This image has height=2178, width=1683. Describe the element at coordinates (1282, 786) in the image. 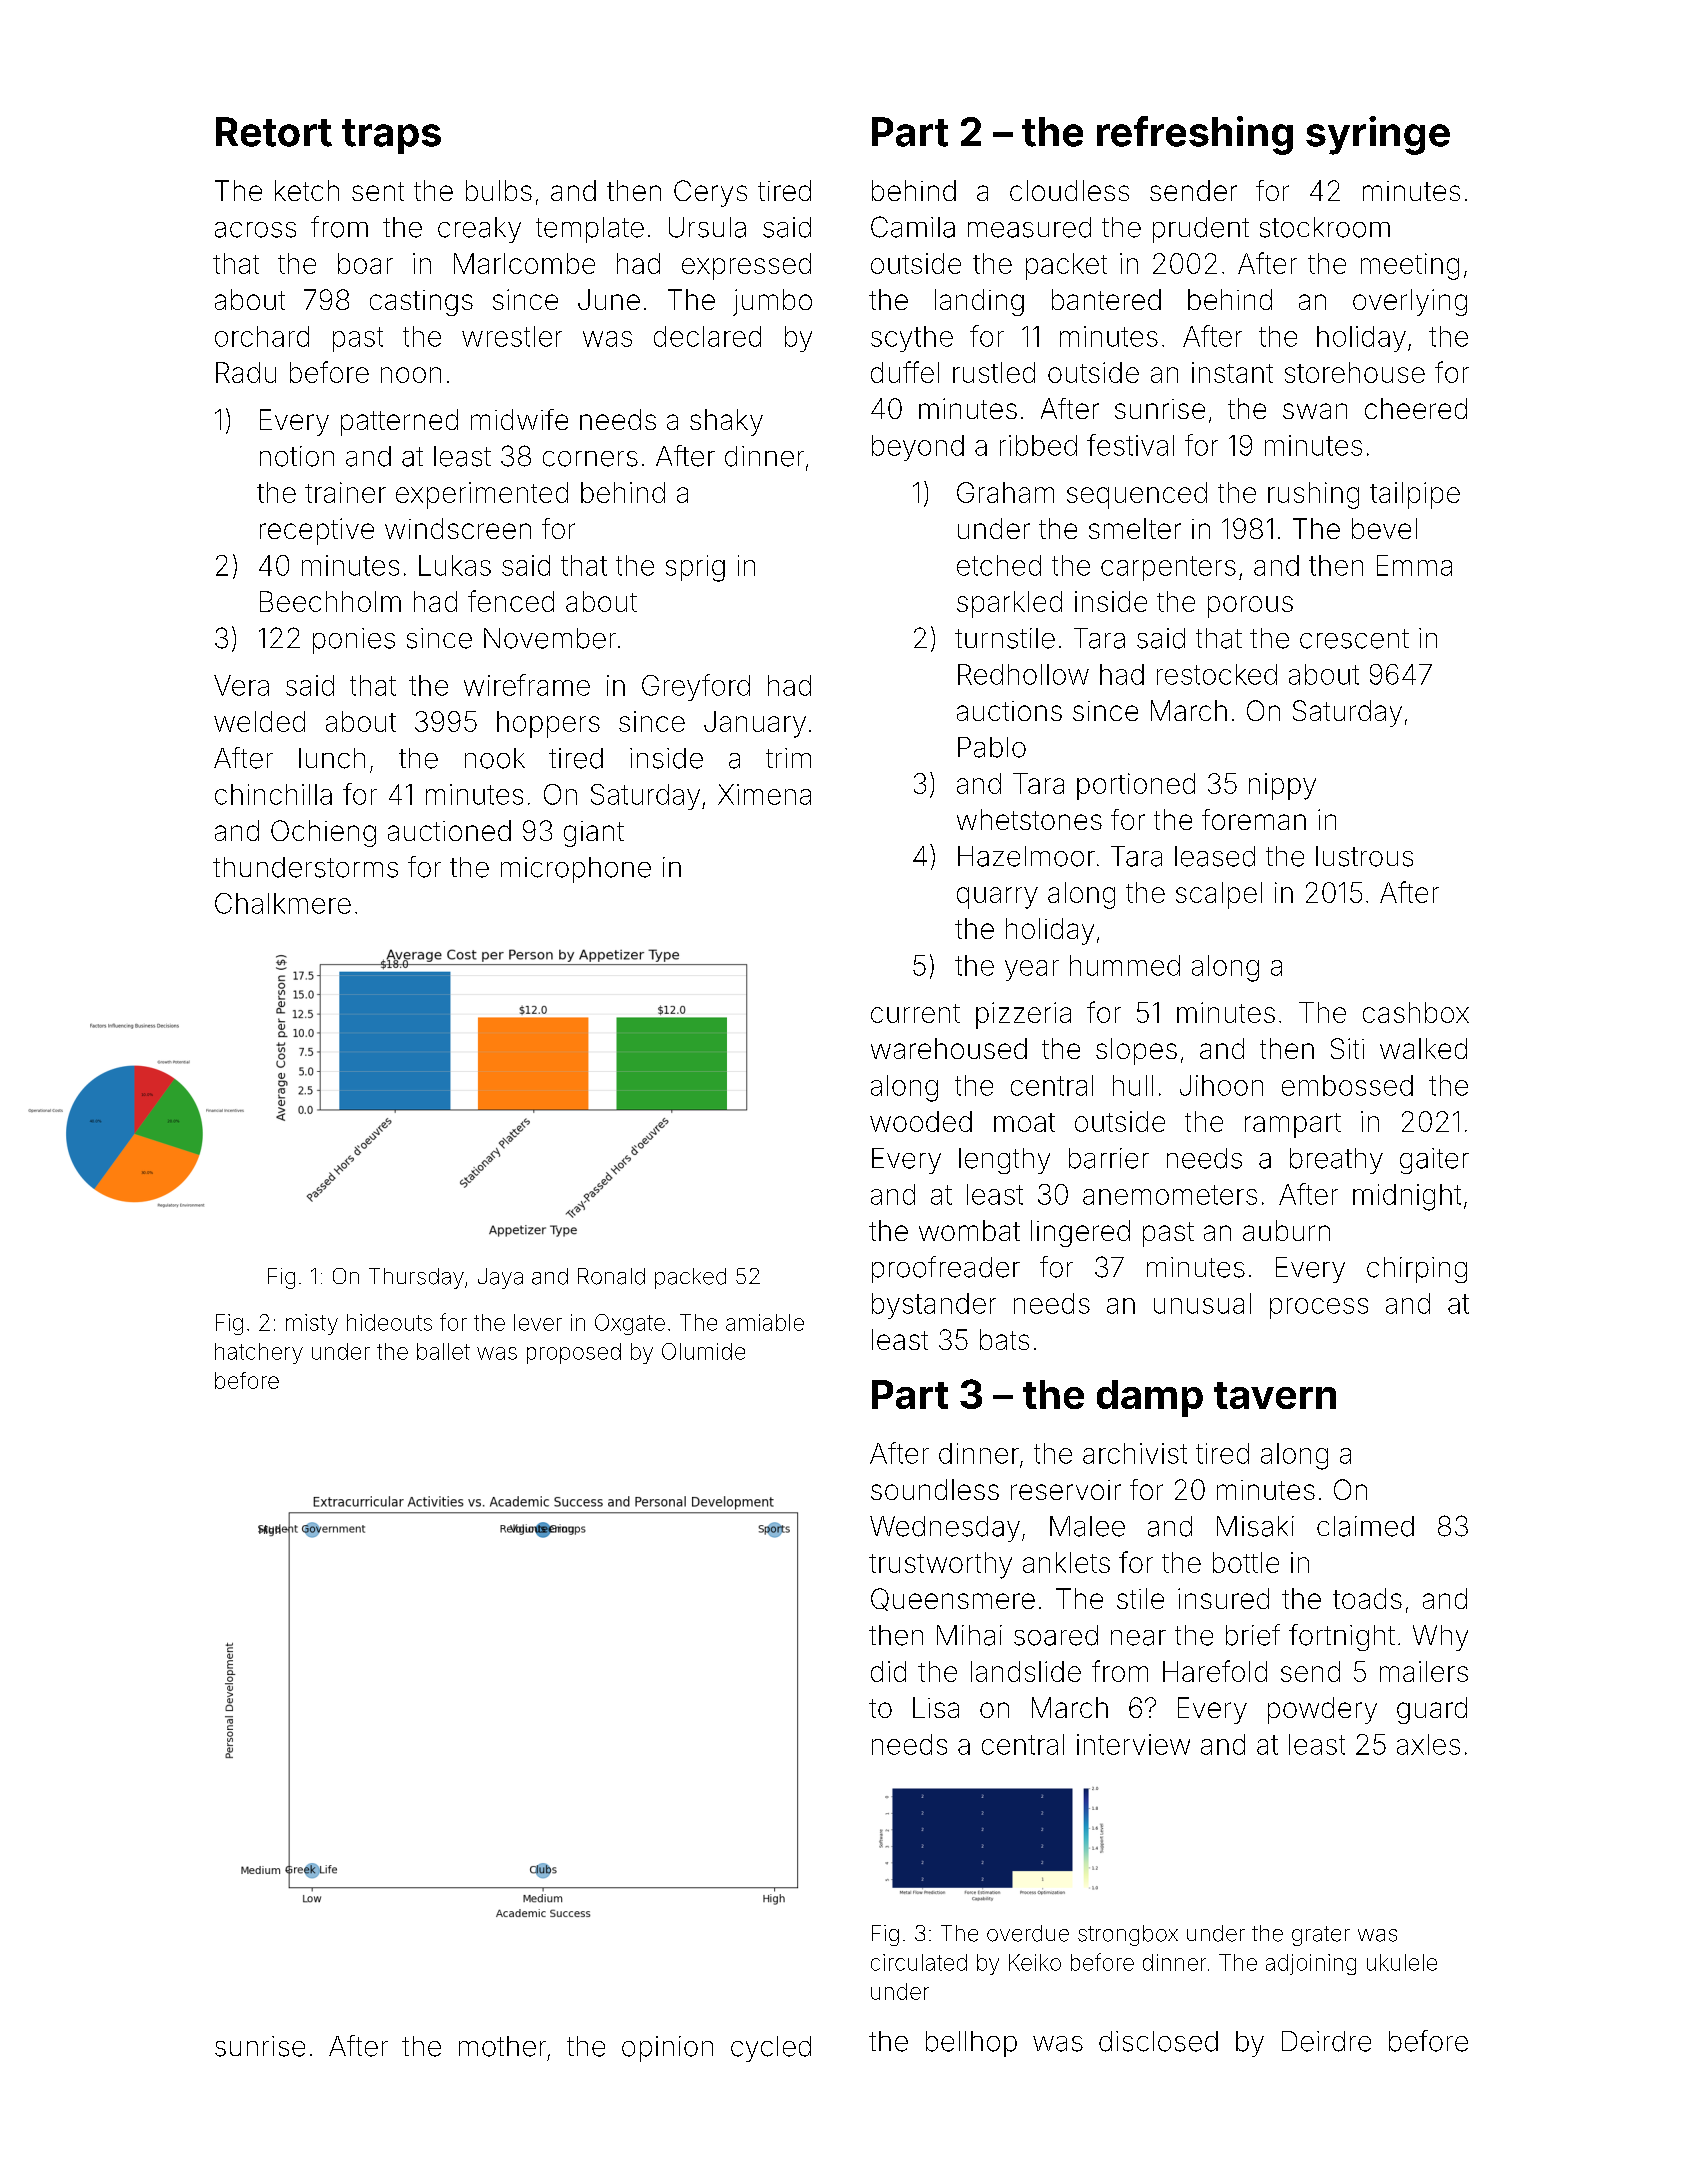

I see `nippy` at that location.
